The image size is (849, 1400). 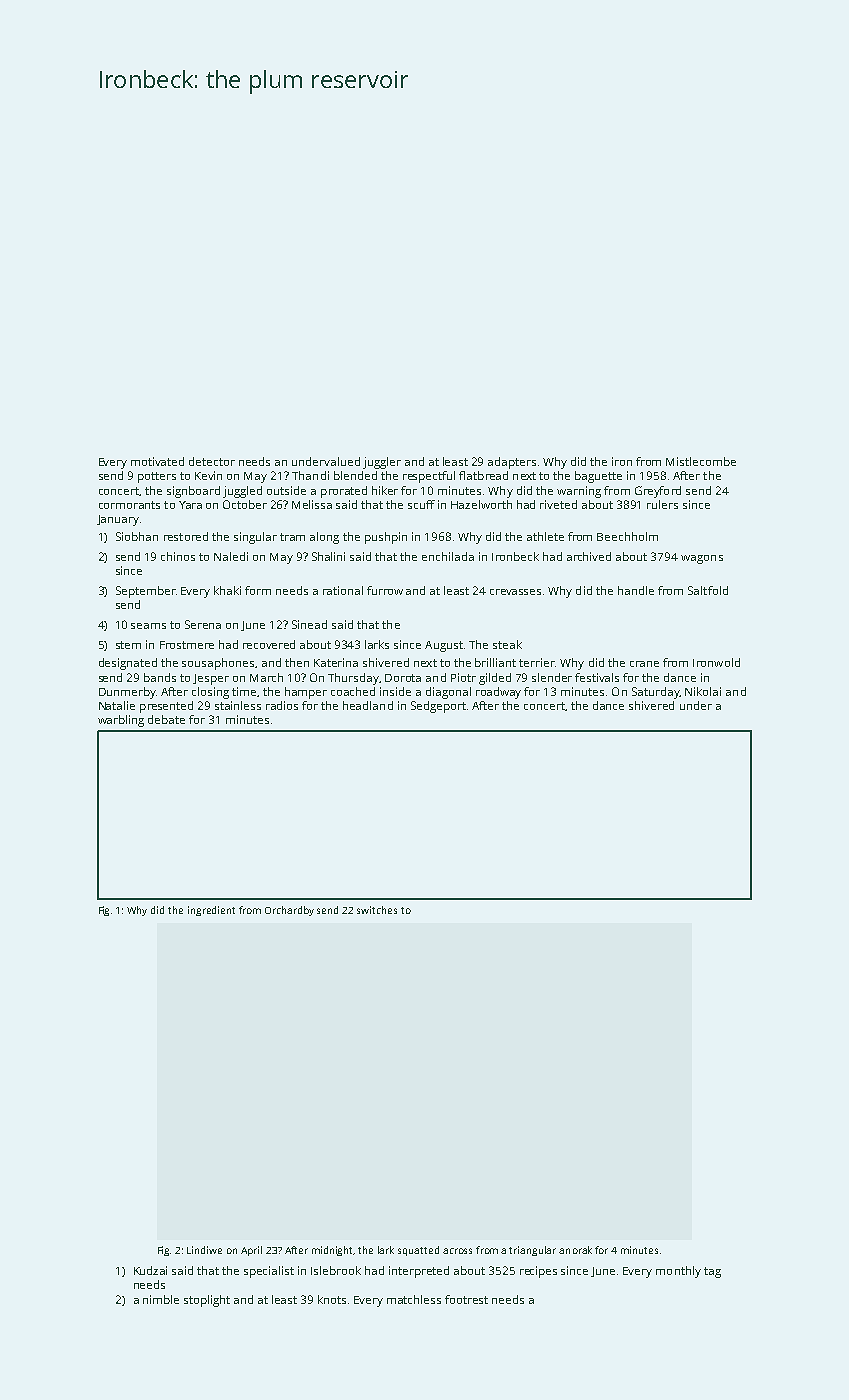 I want to click on ingredient, so click(x=211, y=911).
